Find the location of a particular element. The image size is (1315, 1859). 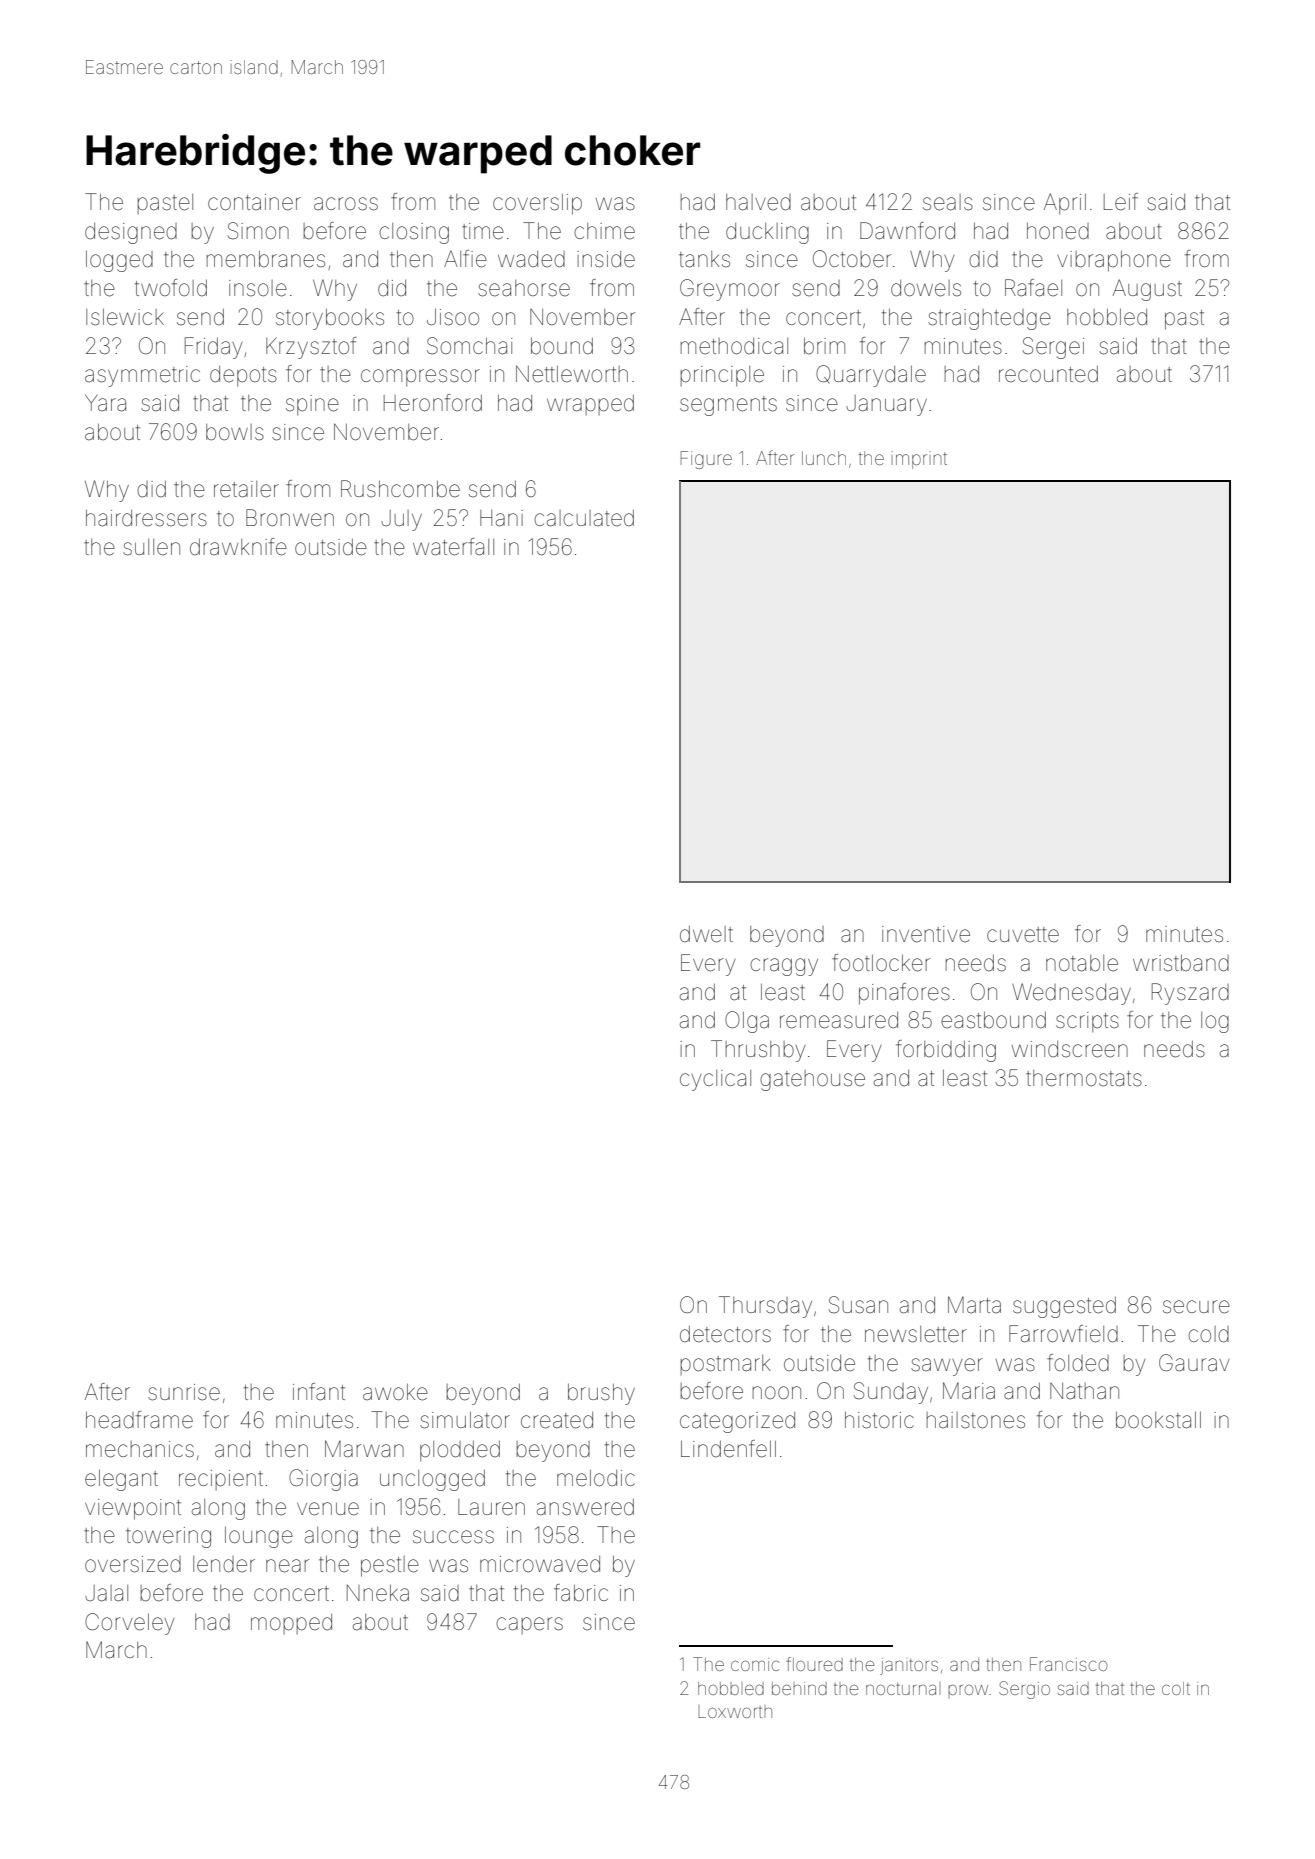

Corveley is located at coordinates (130, 1624).
